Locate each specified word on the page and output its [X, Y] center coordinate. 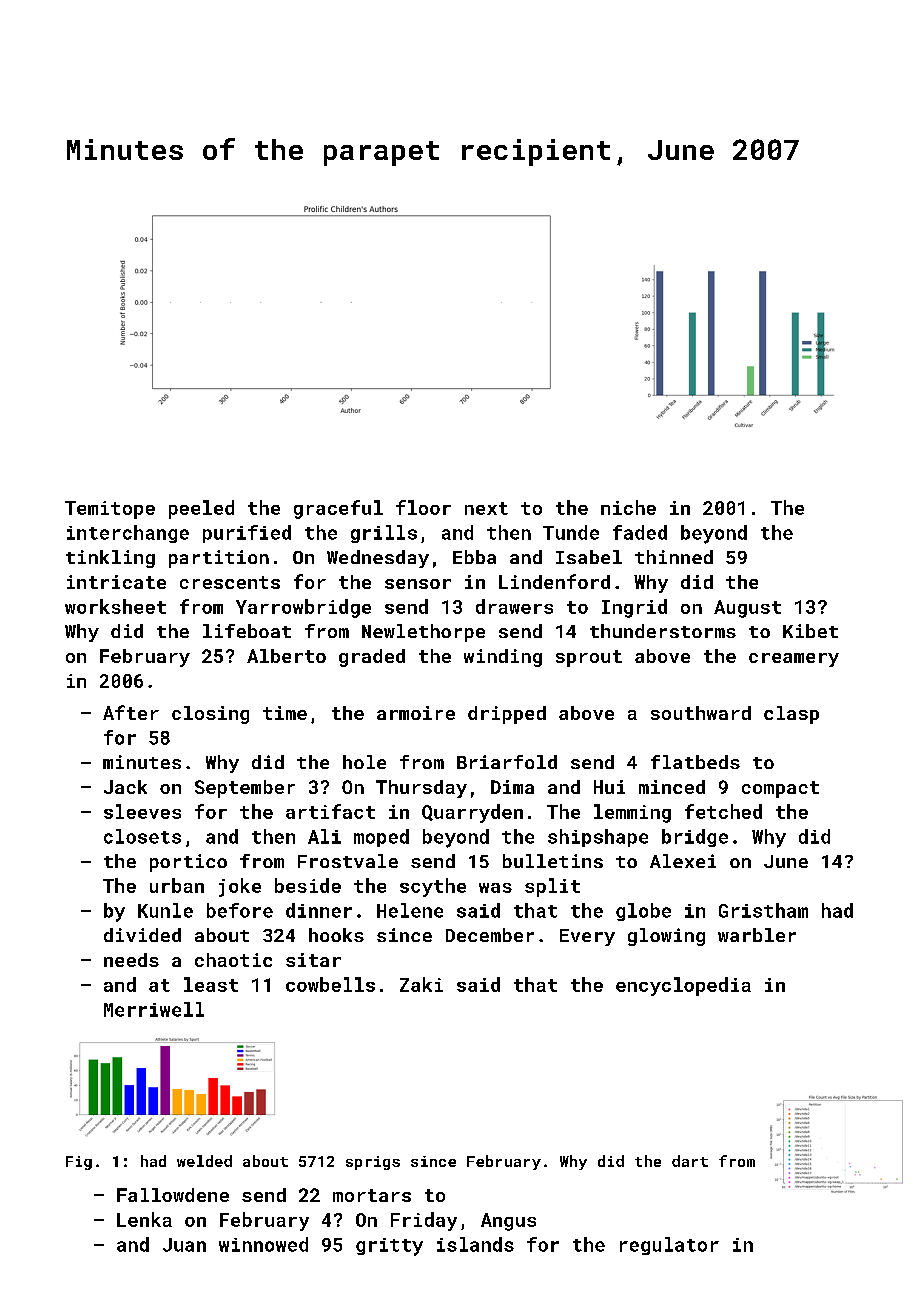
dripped [507, 715]
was [495, 888]
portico [188, 863]
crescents [230, 582]
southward [701, 713]
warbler [757, 935]
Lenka [144, 1219]
